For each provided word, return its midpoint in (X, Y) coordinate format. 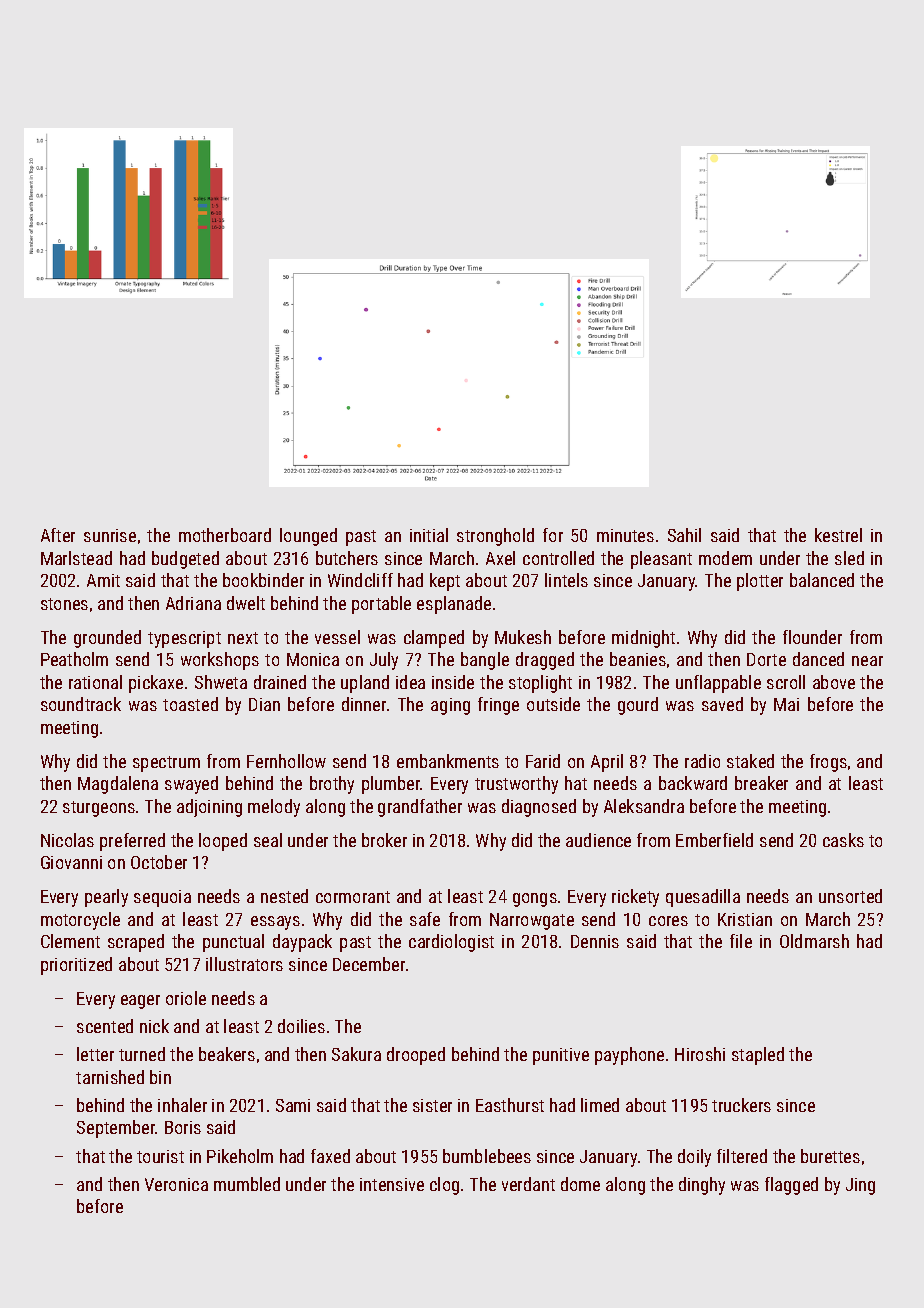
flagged (791, 1186)
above (834, 682)
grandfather (420, 808)
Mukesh (523, 637)
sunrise (110, 535)
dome (580, 1184)
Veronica (176, 1184)
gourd (638, 706)
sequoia (162, 898)
